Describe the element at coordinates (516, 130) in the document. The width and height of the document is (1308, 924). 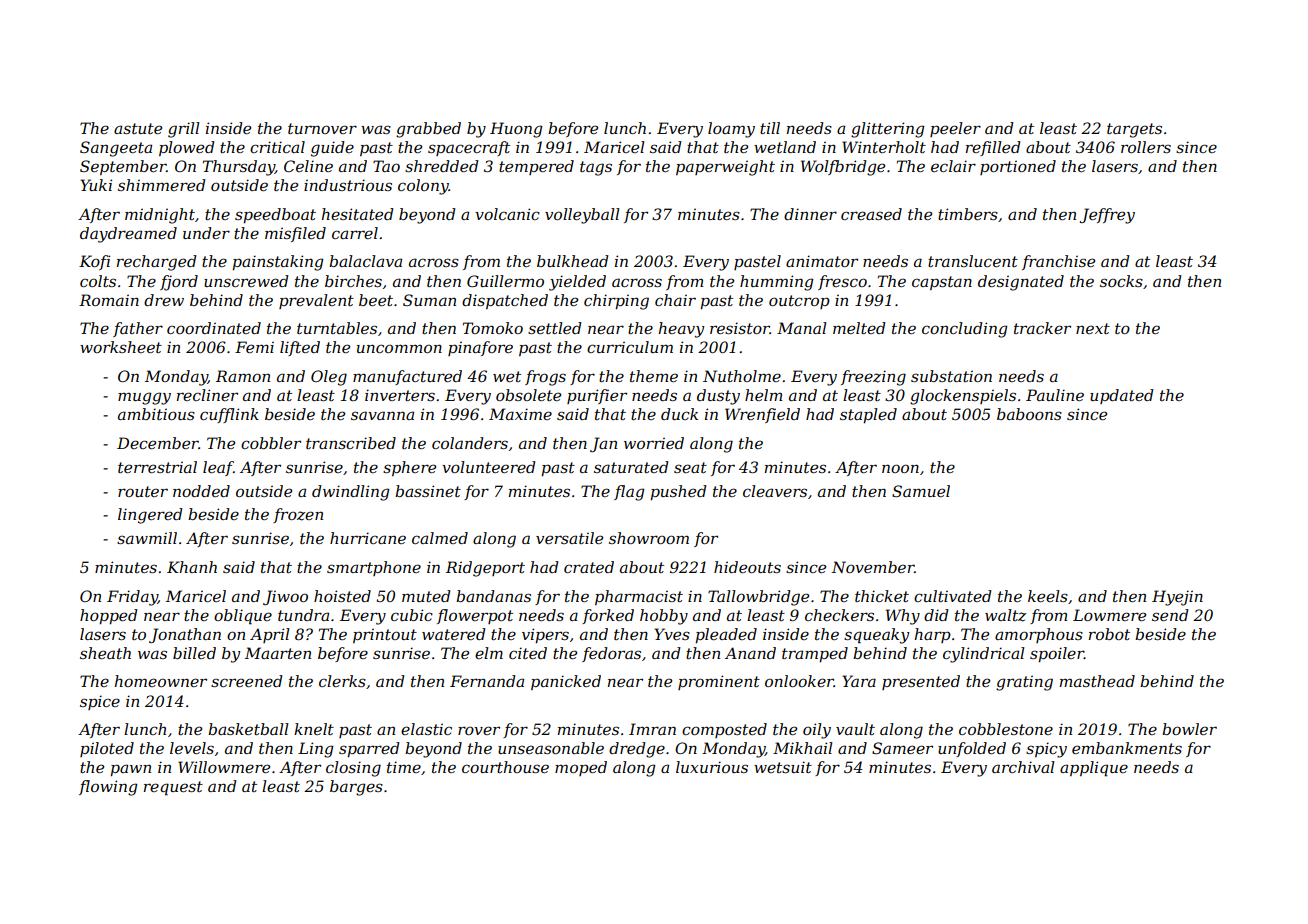
I see `Huong` at that location.
